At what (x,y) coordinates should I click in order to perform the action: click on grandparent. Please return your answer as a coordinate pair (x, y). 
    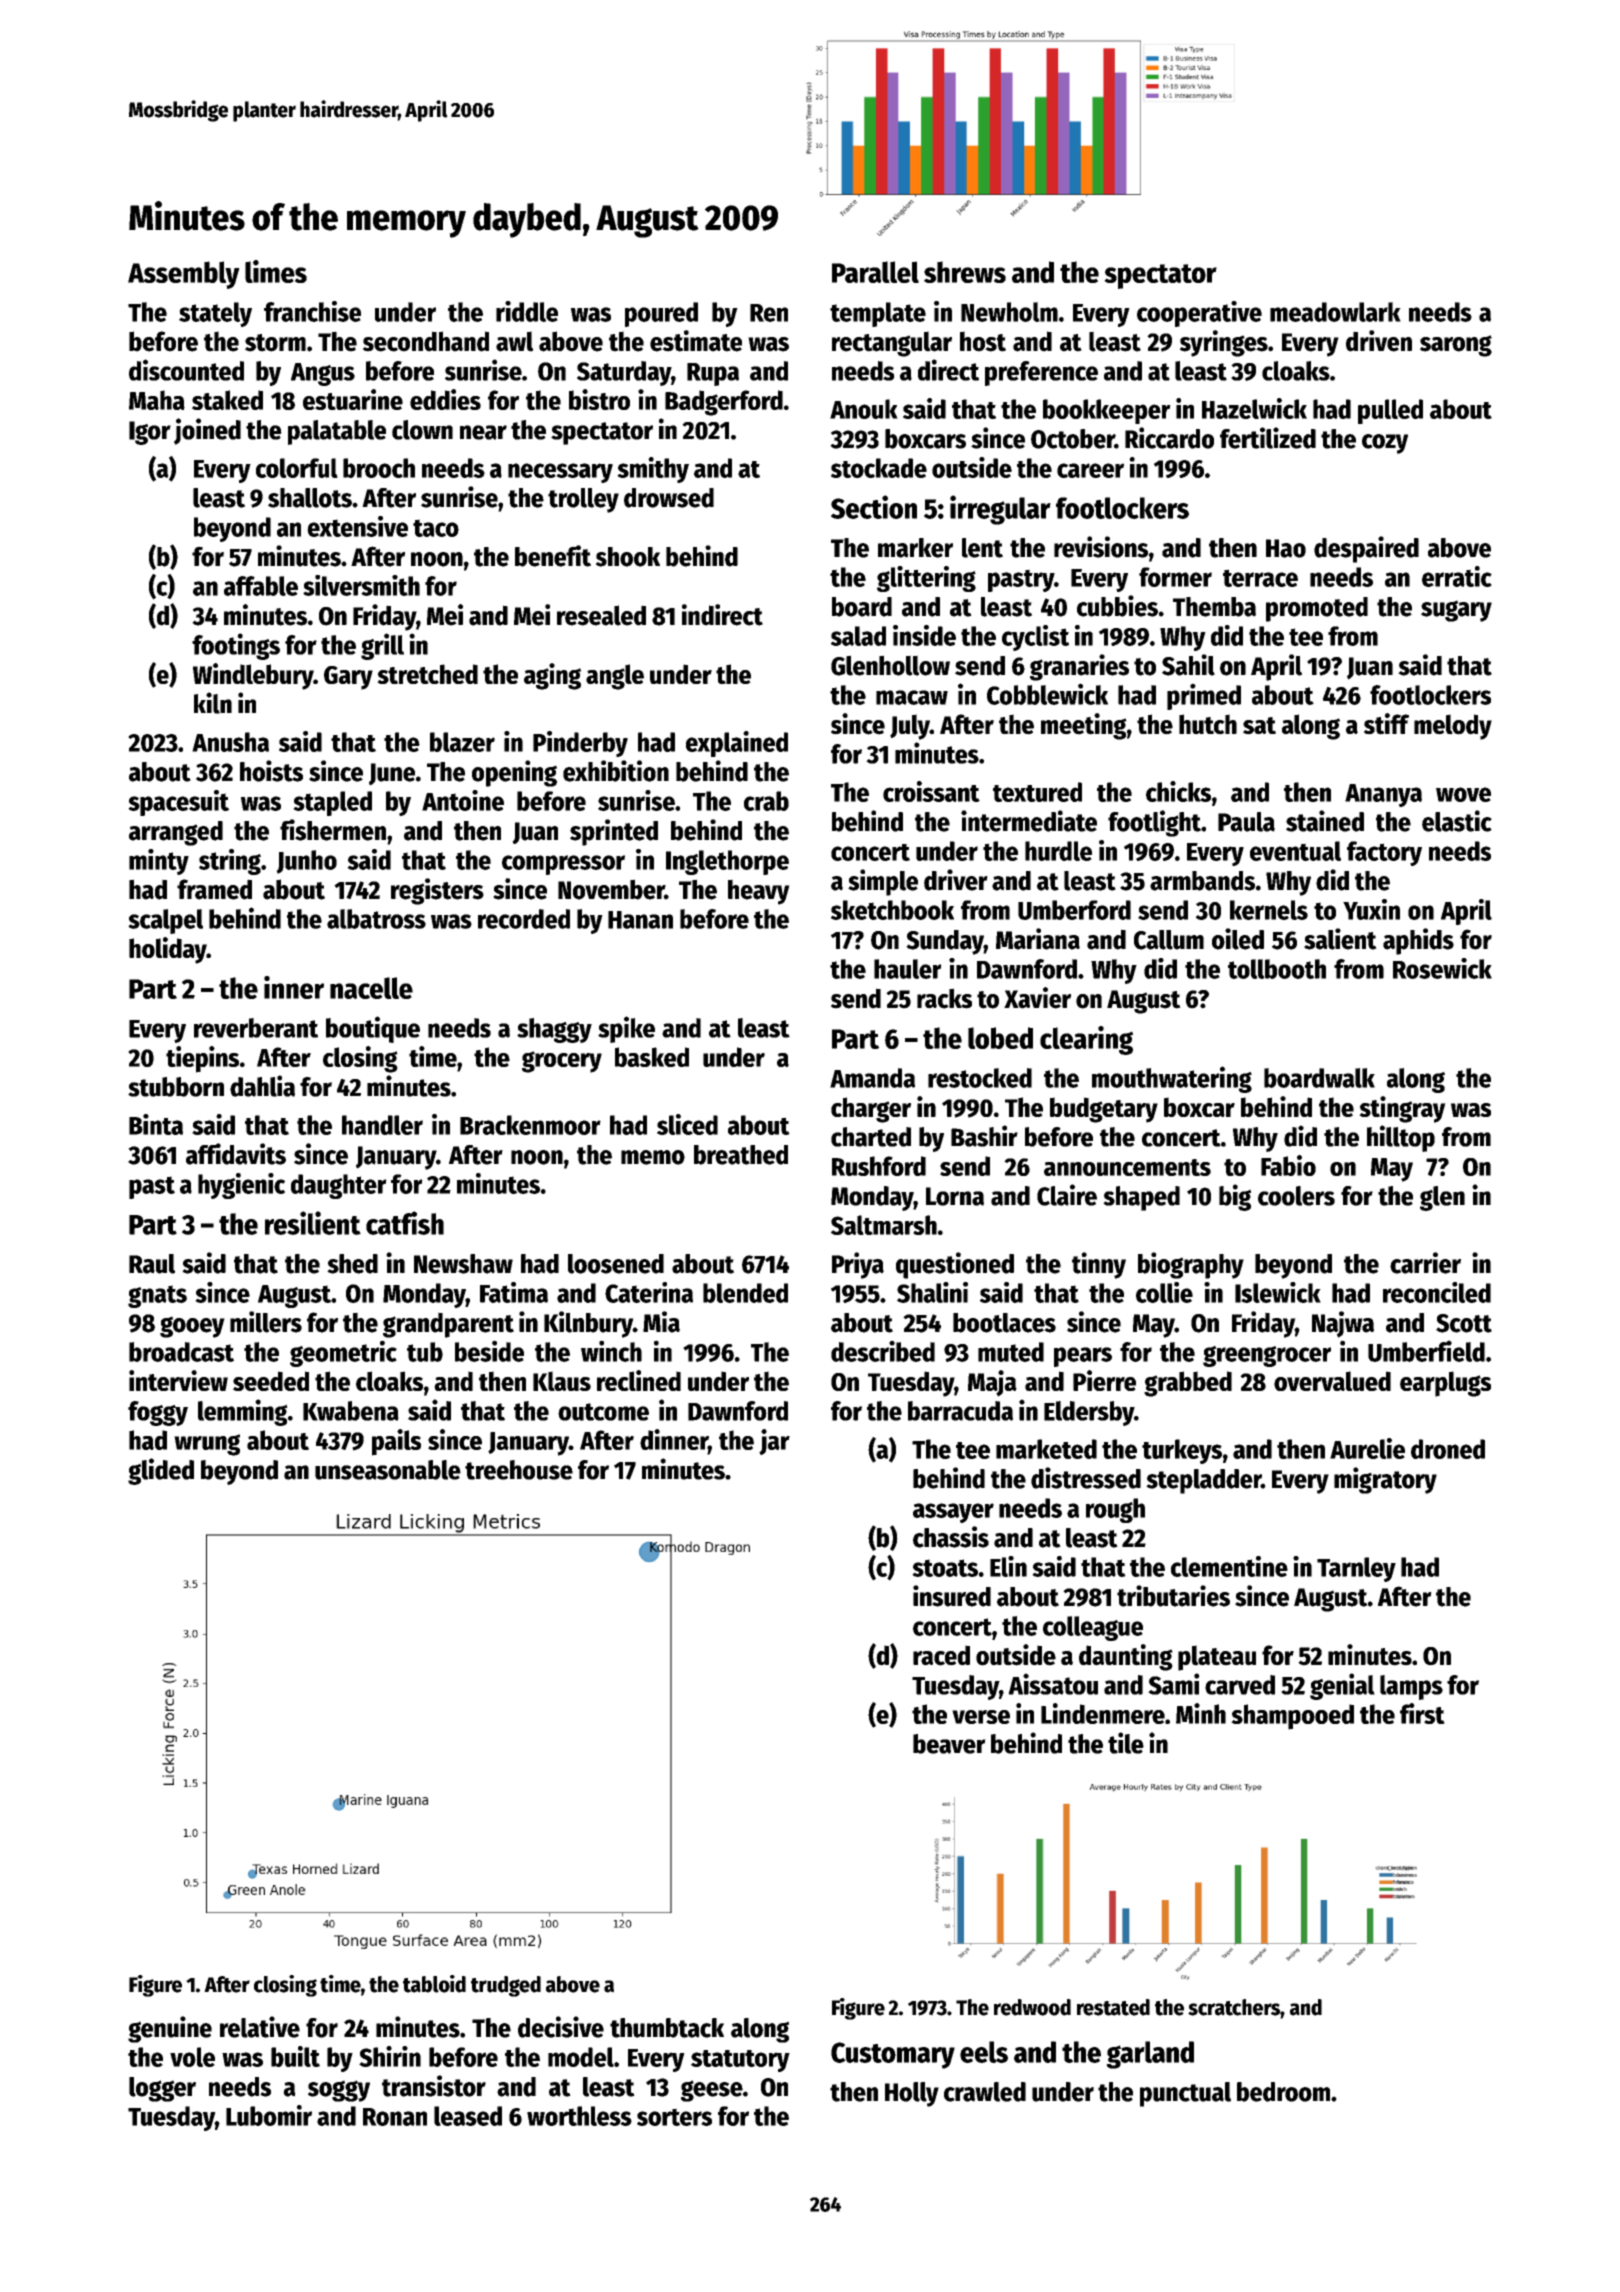
    Looking at the image, I should click on (448, 1325).
